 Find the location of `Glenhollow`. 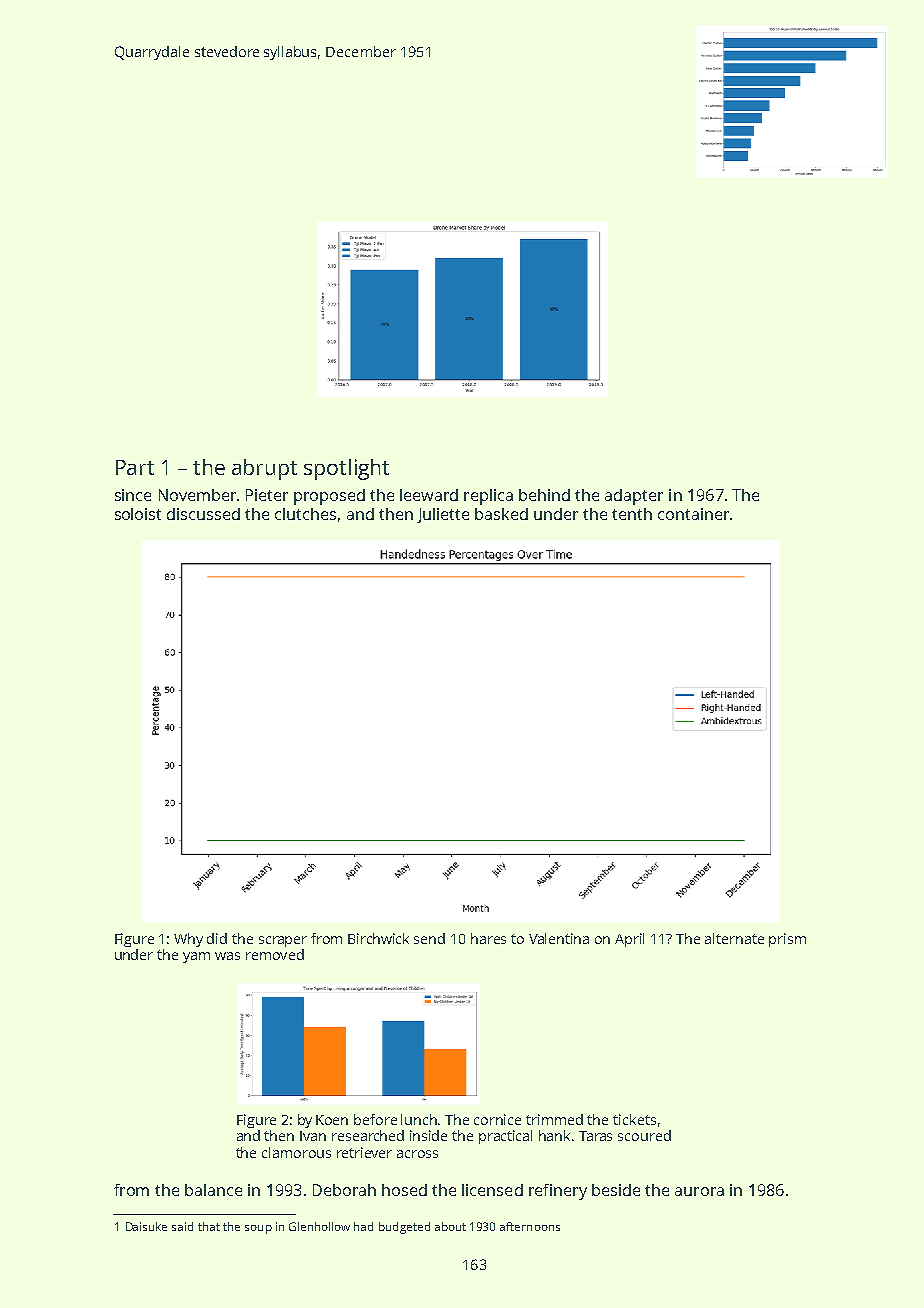

Glenhollow is located at coordinates (319, 1226).
